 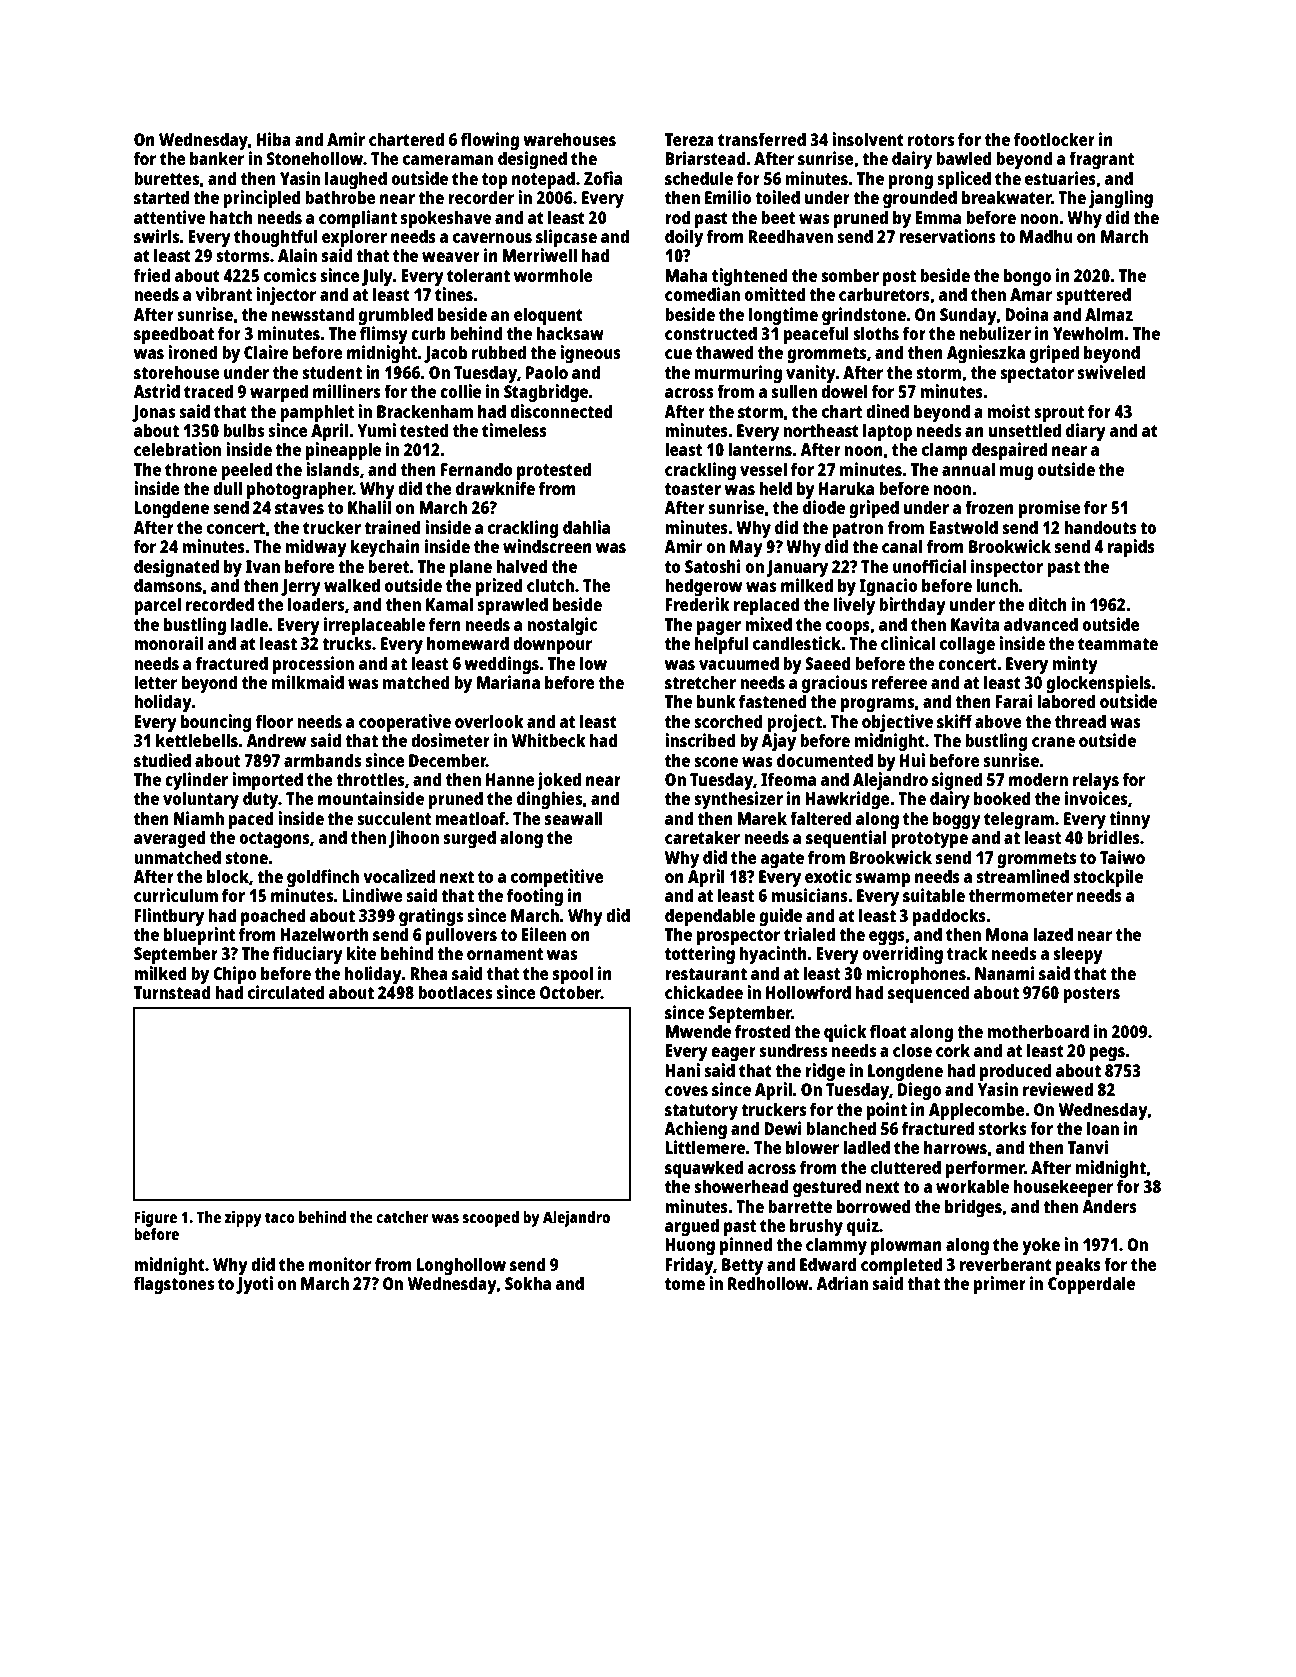 What do you see at coordinates (1100, 527) in the screenshot?
I see `handouts` at bounding box center [1100, 527].
